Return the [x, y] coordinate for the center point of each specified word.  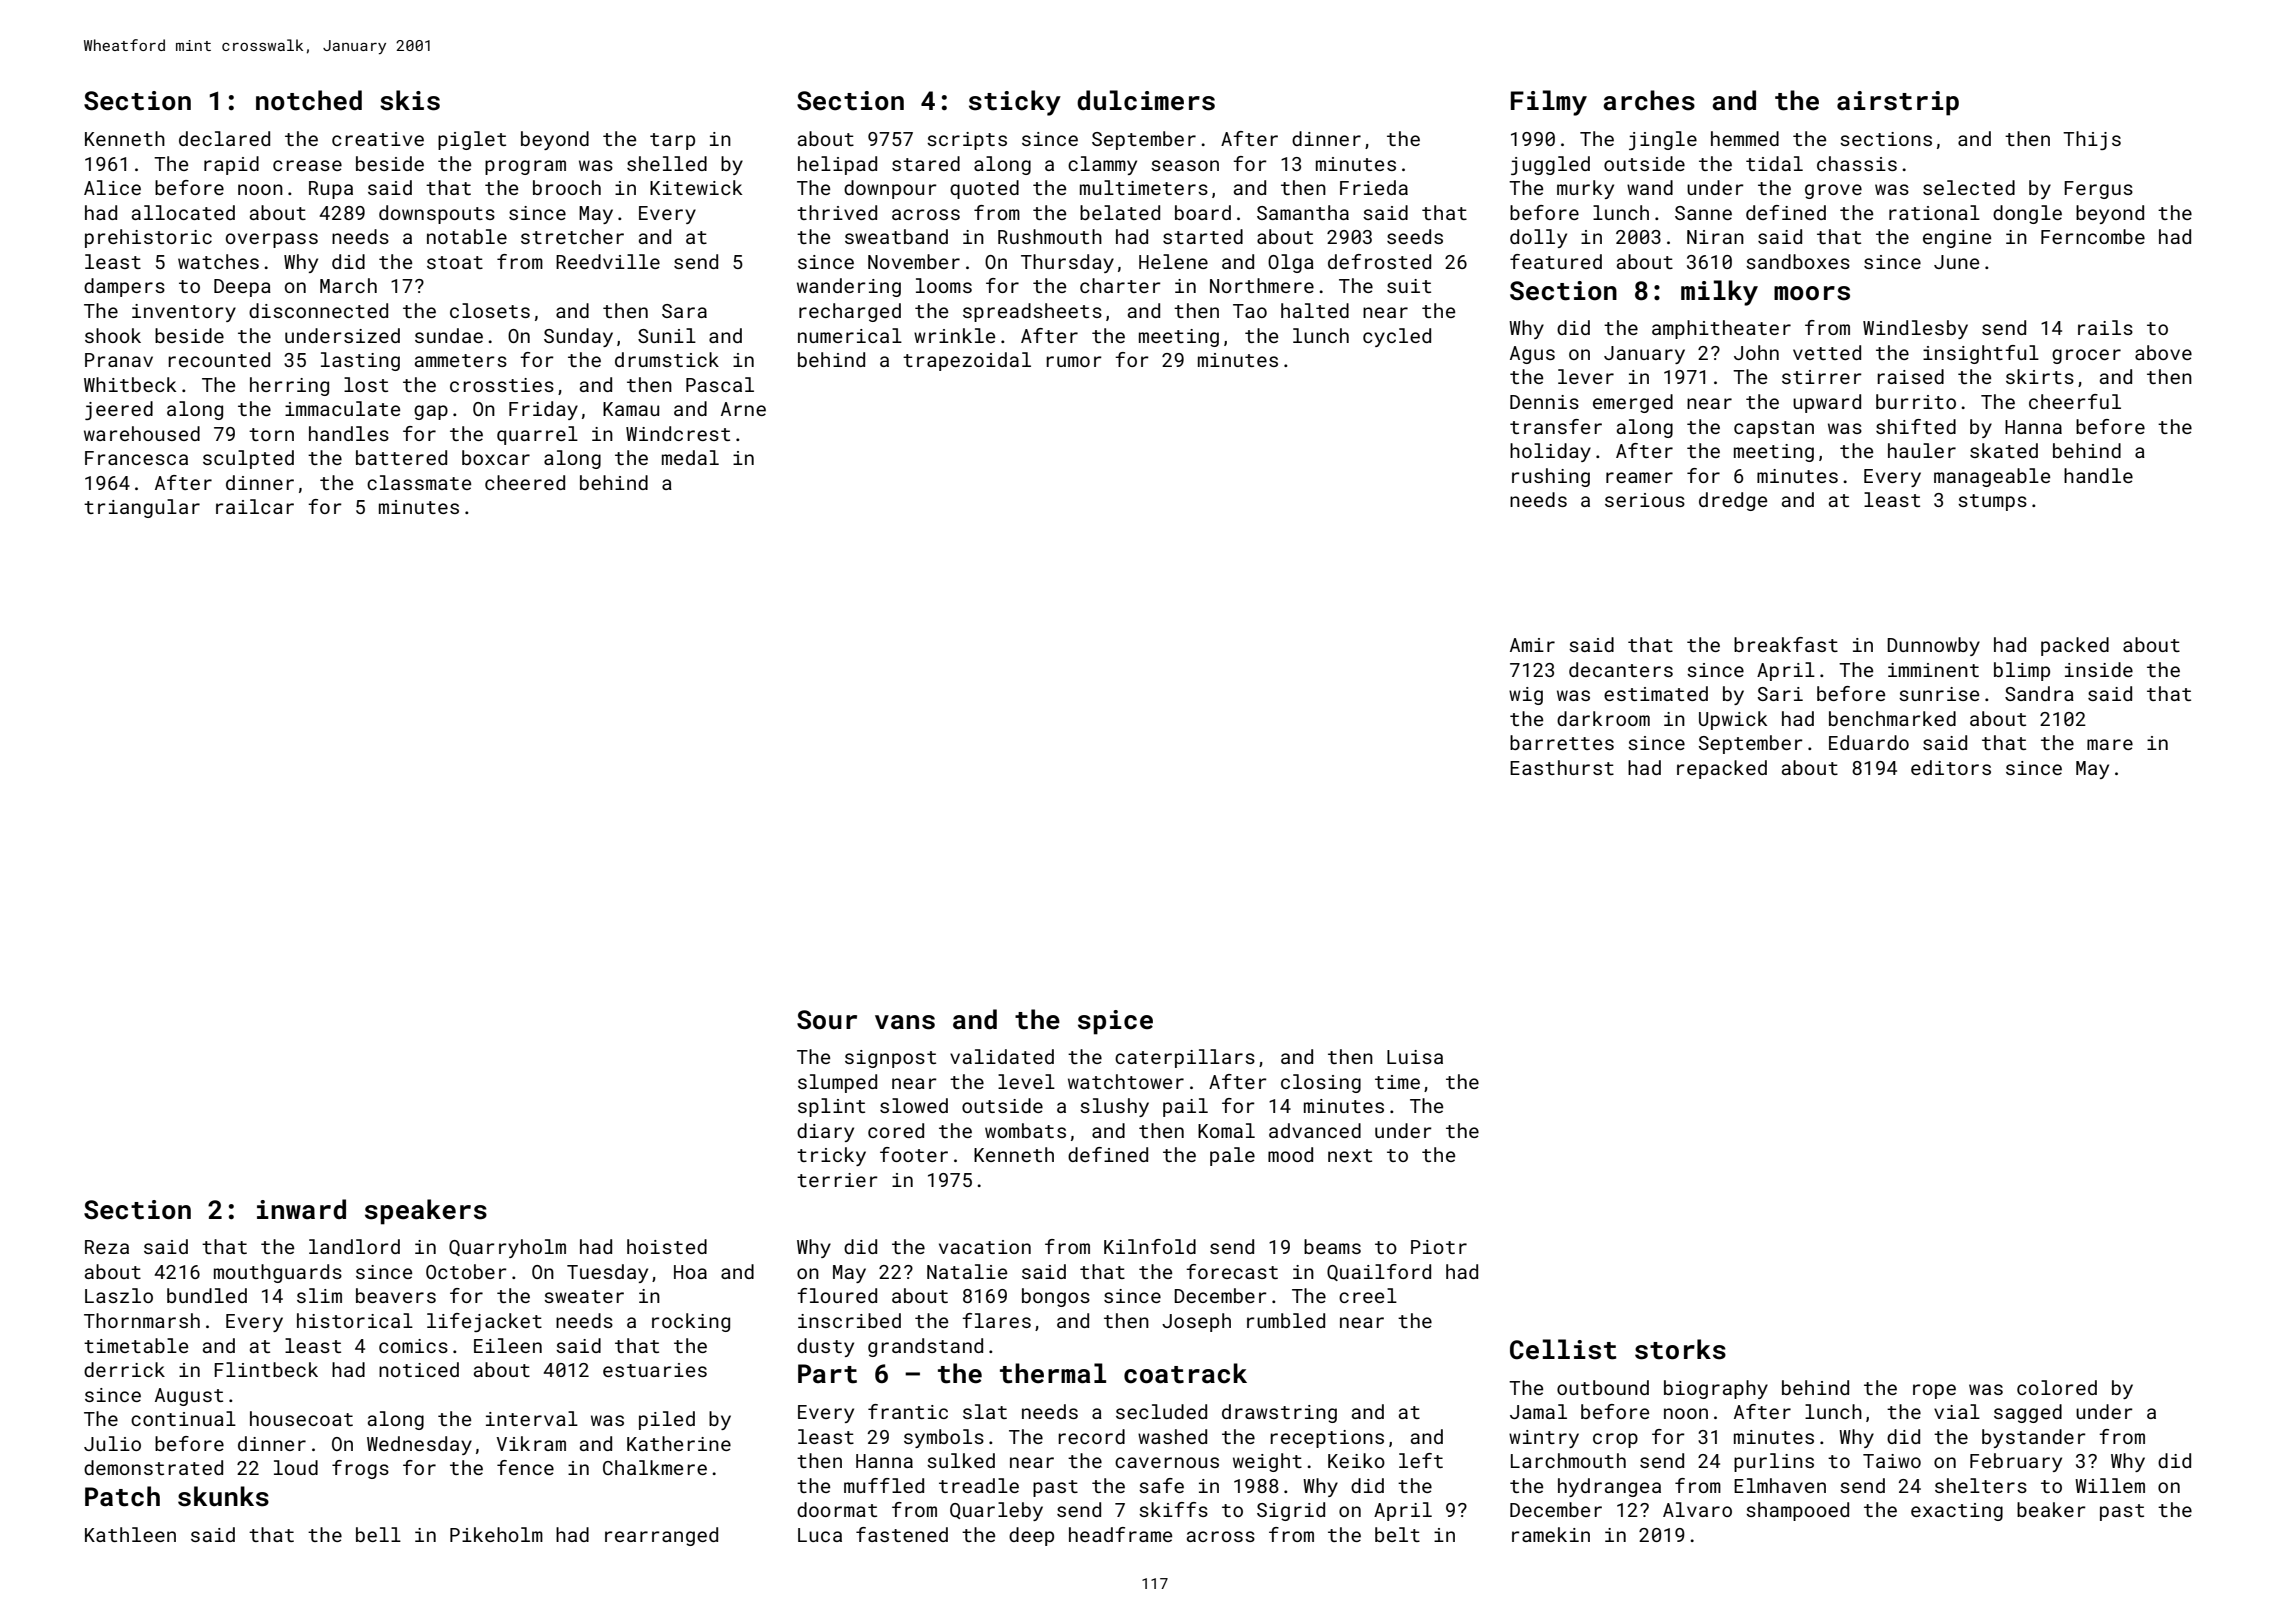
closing [1321, 1083]
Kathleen [130, 1534]
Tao [1250, 311]
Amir [1532, 645]
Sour [827, 1020]
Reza [107, 1247]
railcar [255, 506]
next [1350, 1155]
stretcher [572, 236]
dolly [1538, 238]
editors [1951, 767]
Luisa [1415, 1057]
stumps [1992, 502]
